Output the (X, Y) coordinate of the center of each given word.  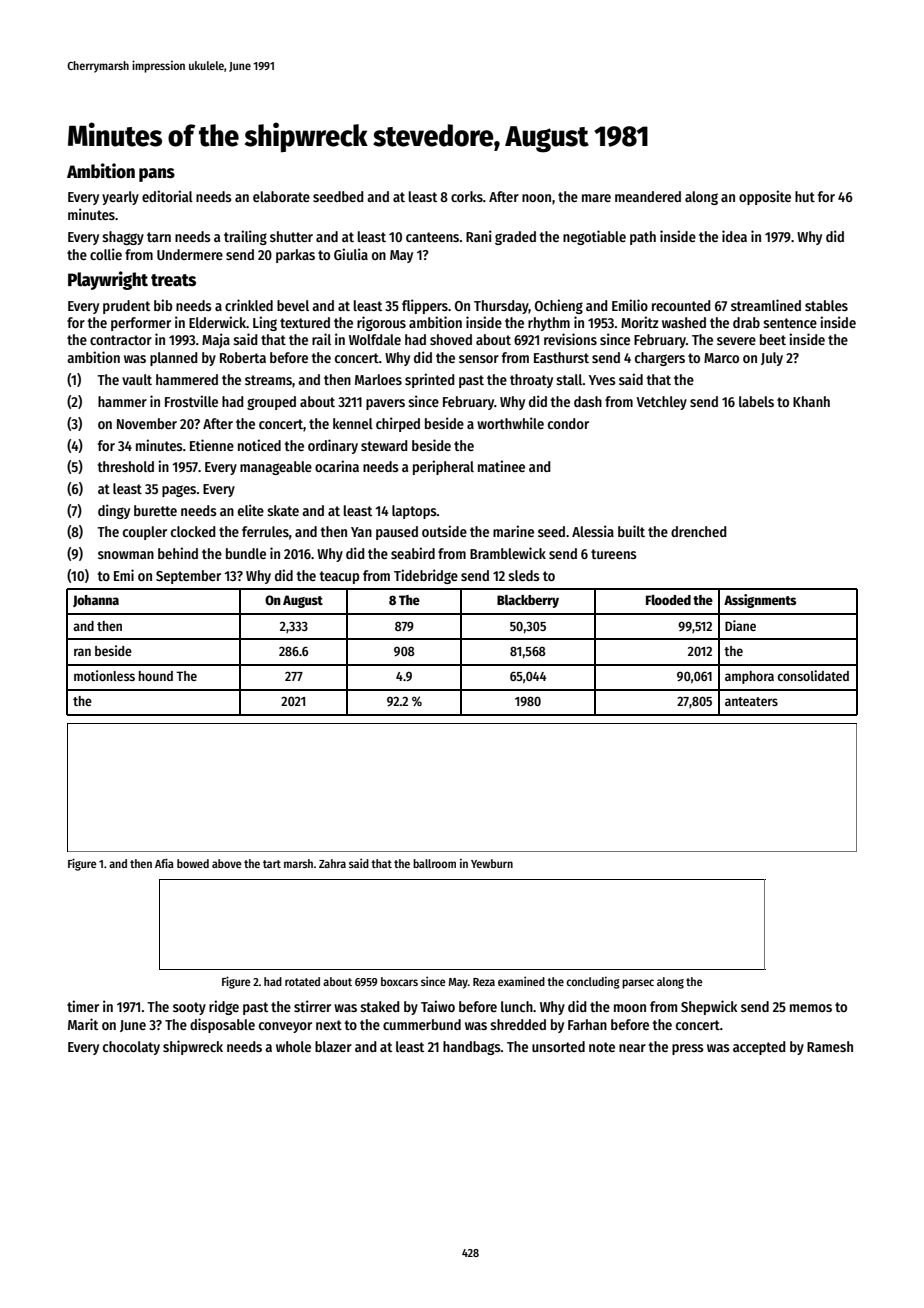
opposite (765, 197)
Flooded (668, 600)
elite (251, 510)
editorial (167, 196)
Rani (479, 236)
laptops (414, 512)
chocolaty (131, 1048)
